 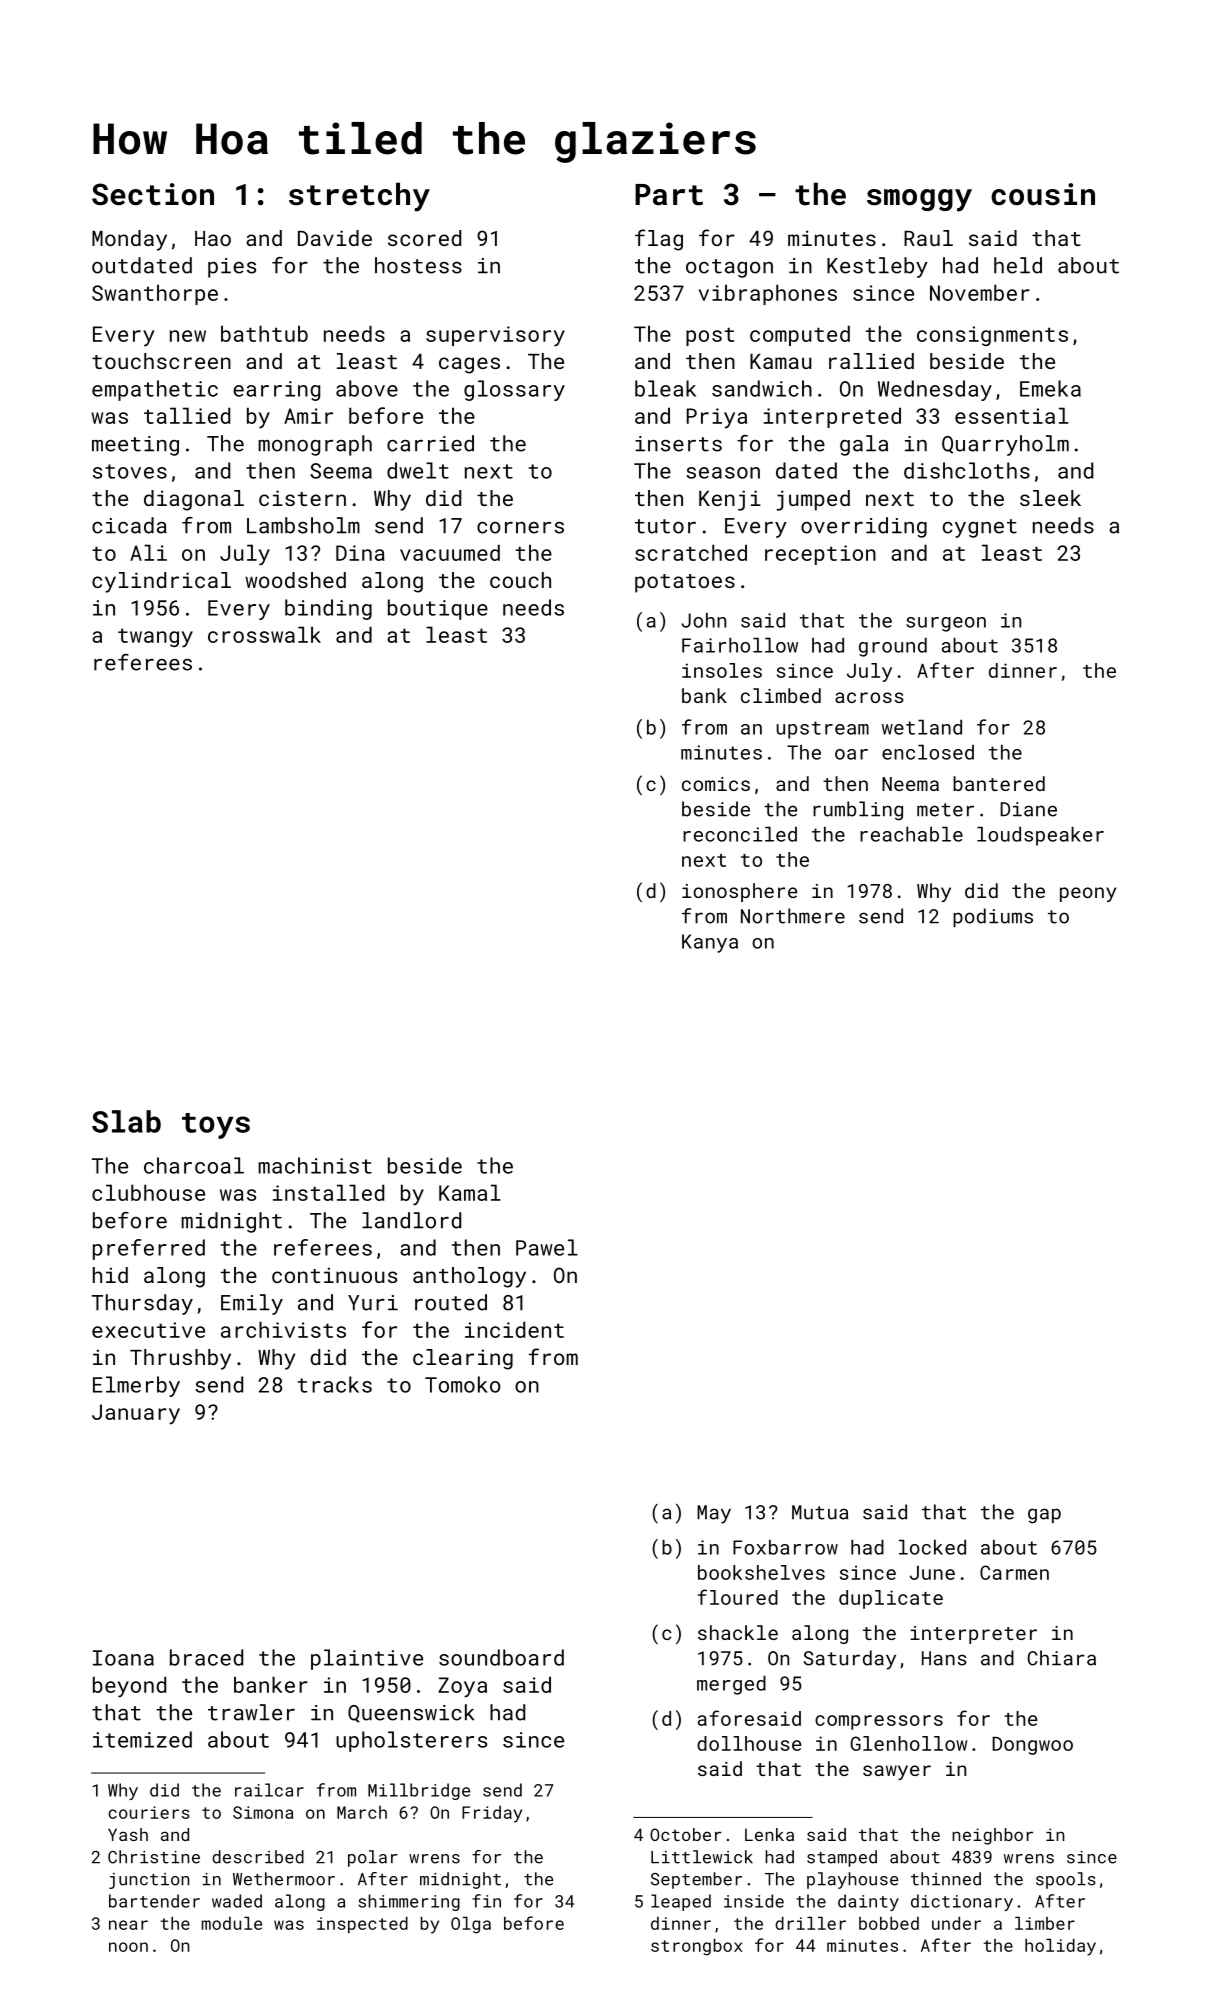 What do you see at coordinates (153, 194) in the page?
I see `Section` at bounding box center [153, 194].
